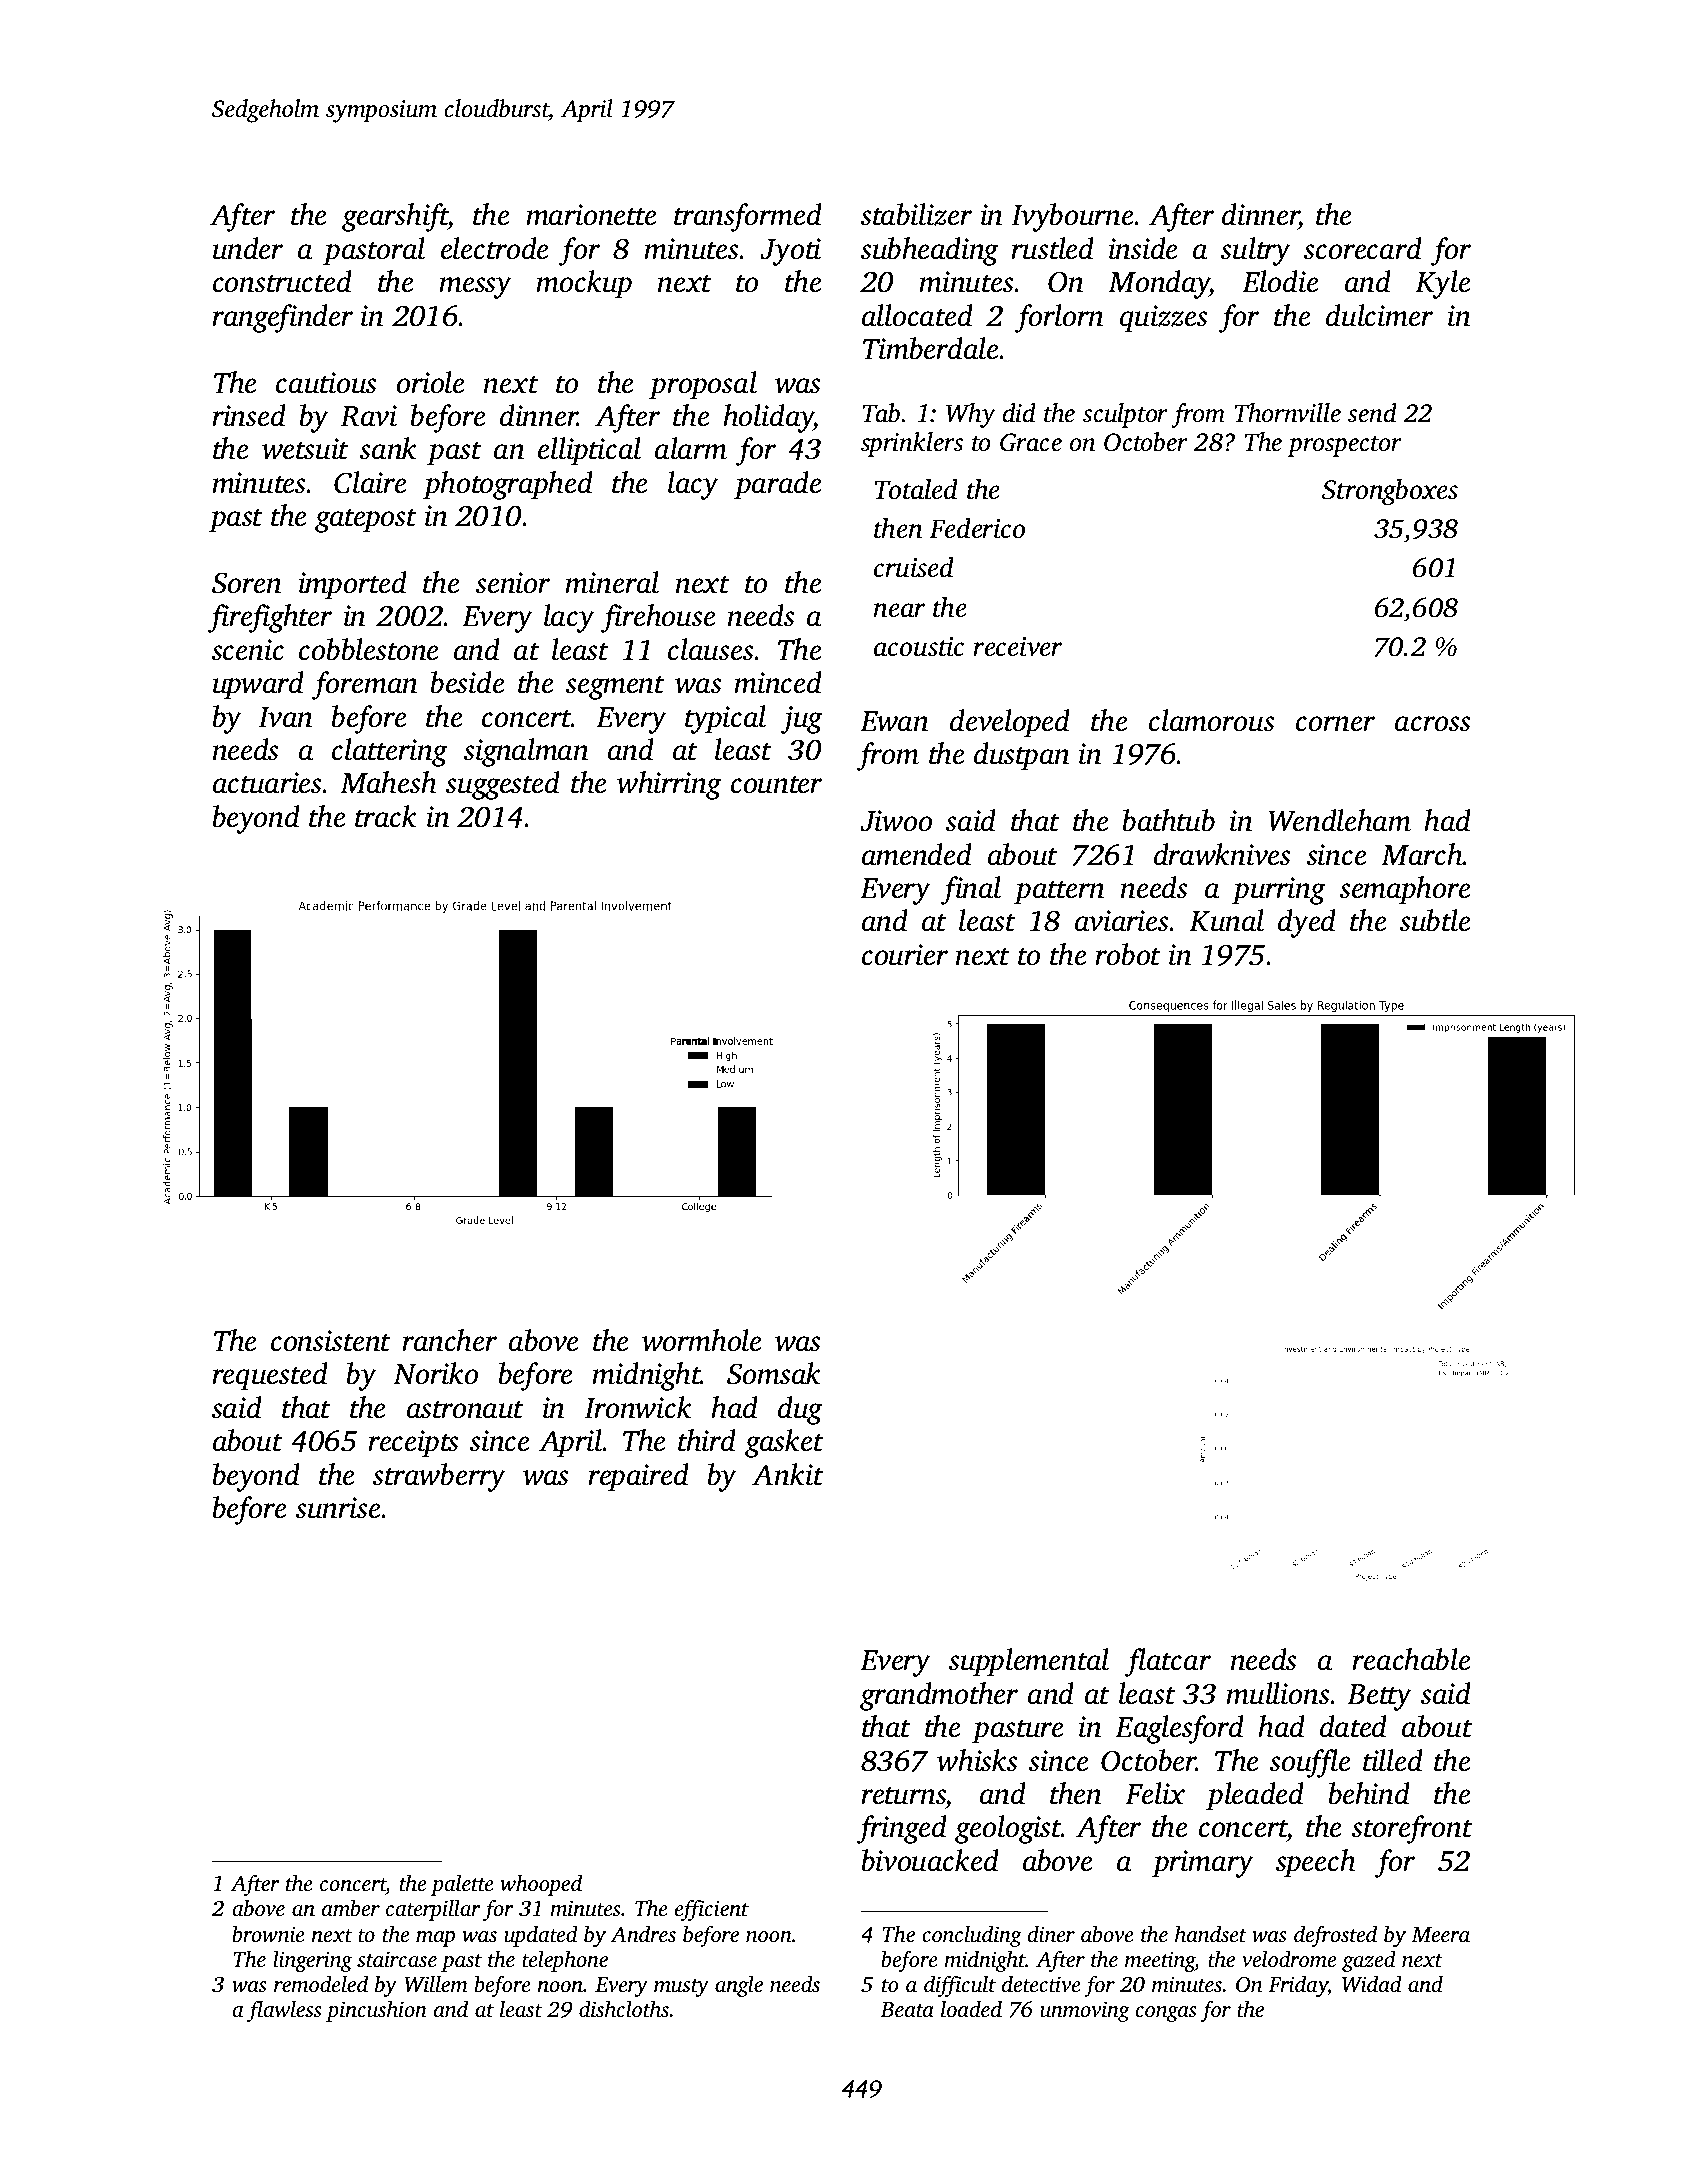  What do you see at coordinates (449, 1340) in the screenshot?
I see `rancher` at bounding box center [449, 1340].
